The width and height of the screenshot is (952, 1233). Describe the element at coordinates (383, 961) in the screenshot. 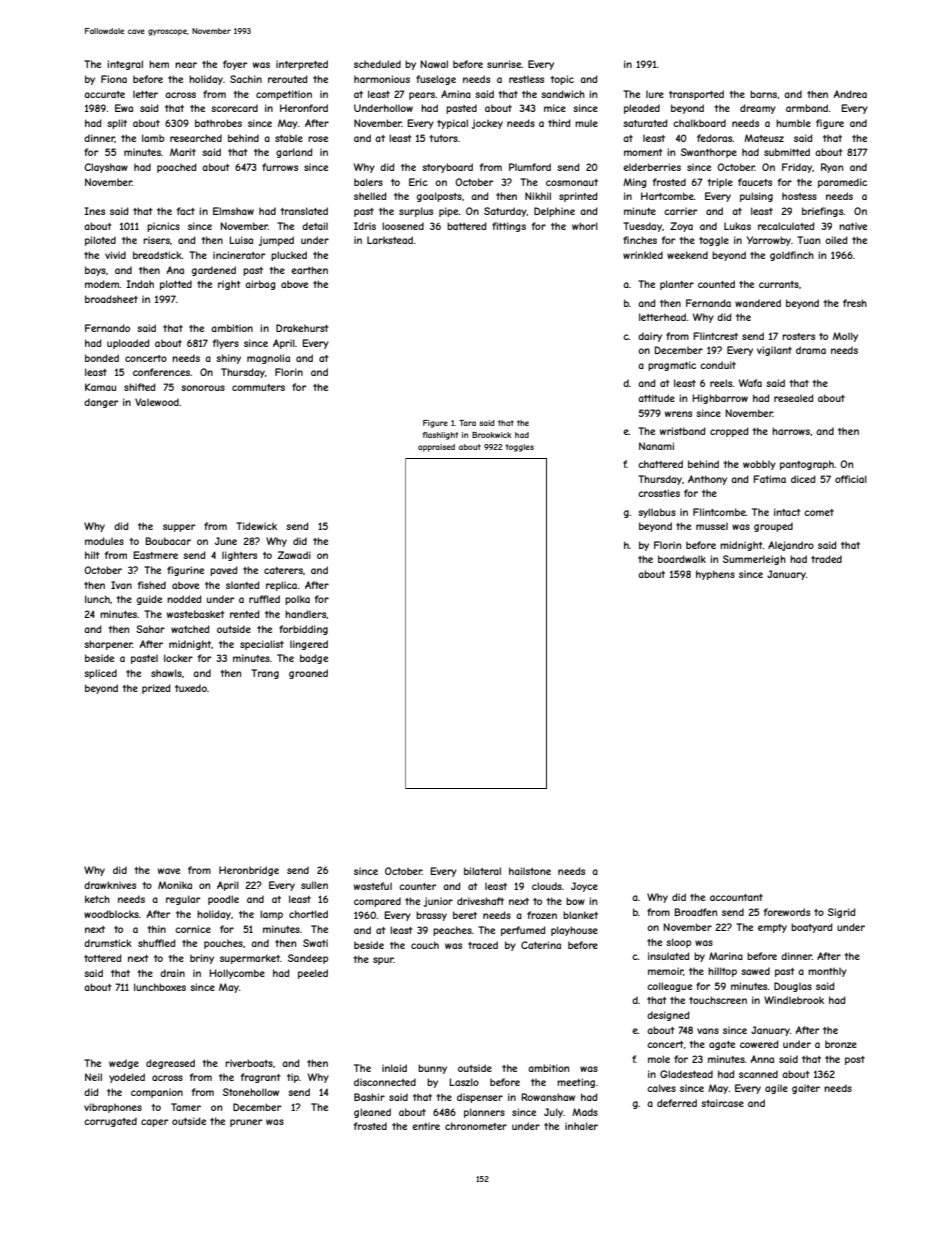

I see `spur` at that location.
